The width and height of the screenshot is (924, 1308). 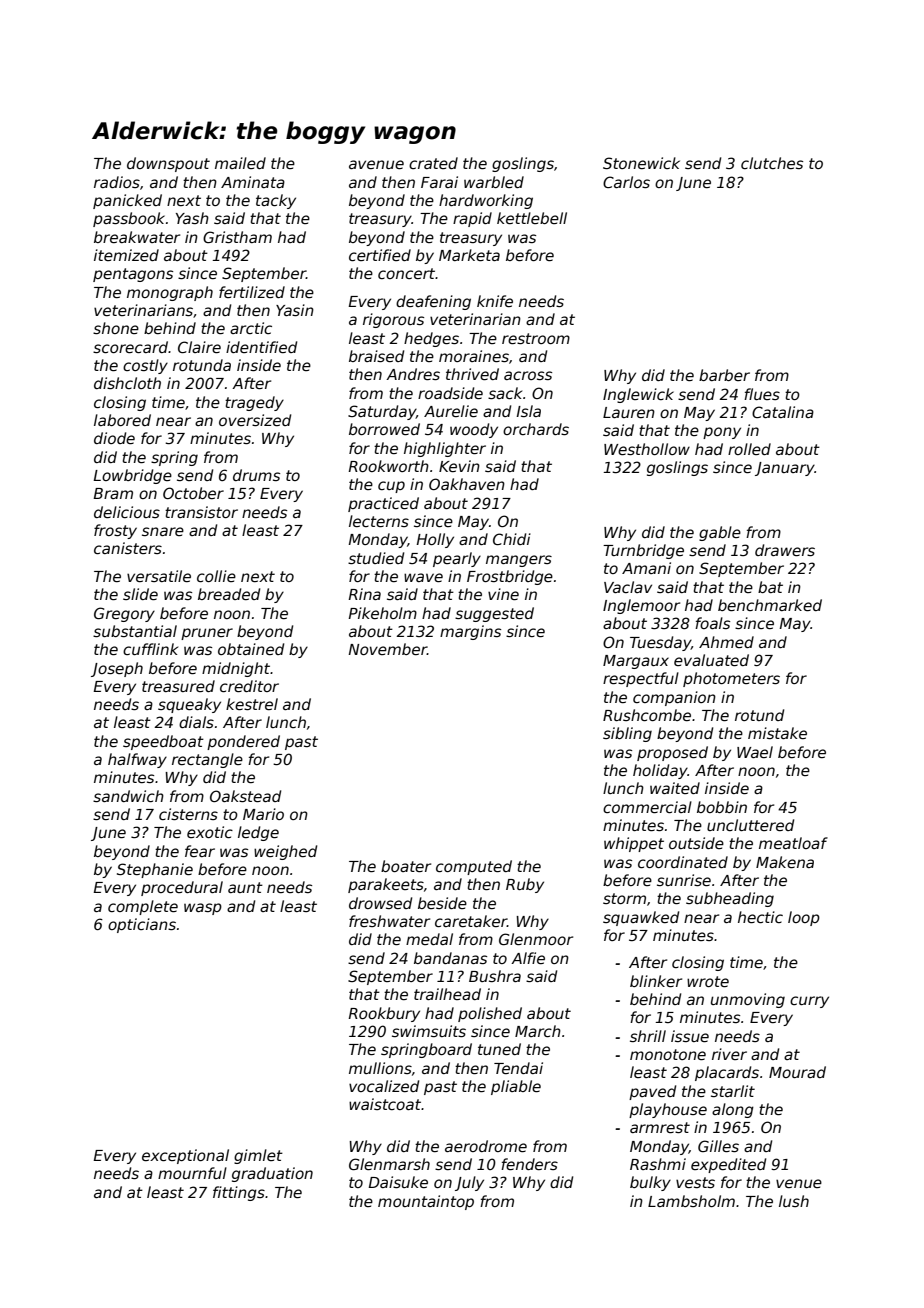 What do you see at coordinates (729, 1054) in the screenshot?
I see `river` at bounding box center [729, 1054].
